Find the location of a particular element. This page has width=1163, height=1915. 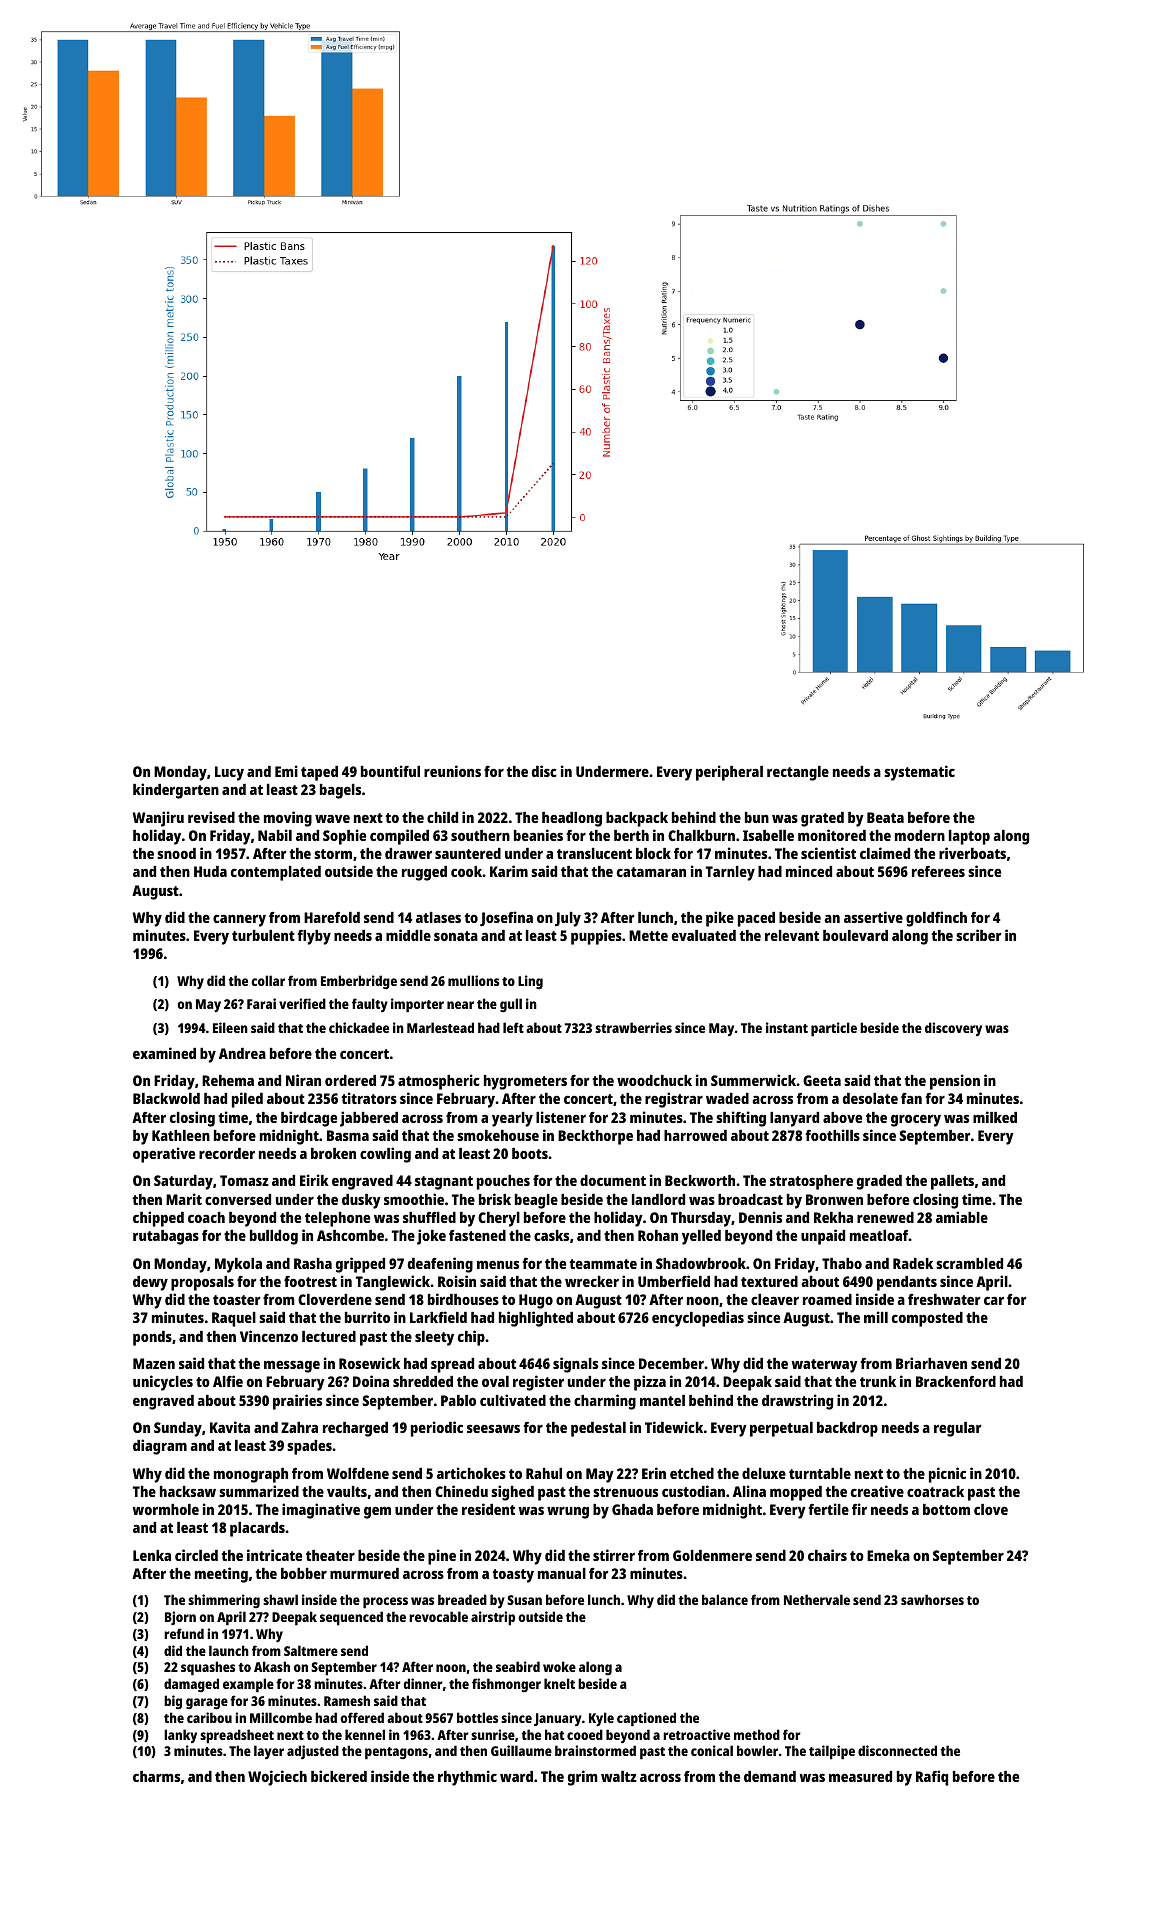

toaster is located at coordinates (236, 1300).
